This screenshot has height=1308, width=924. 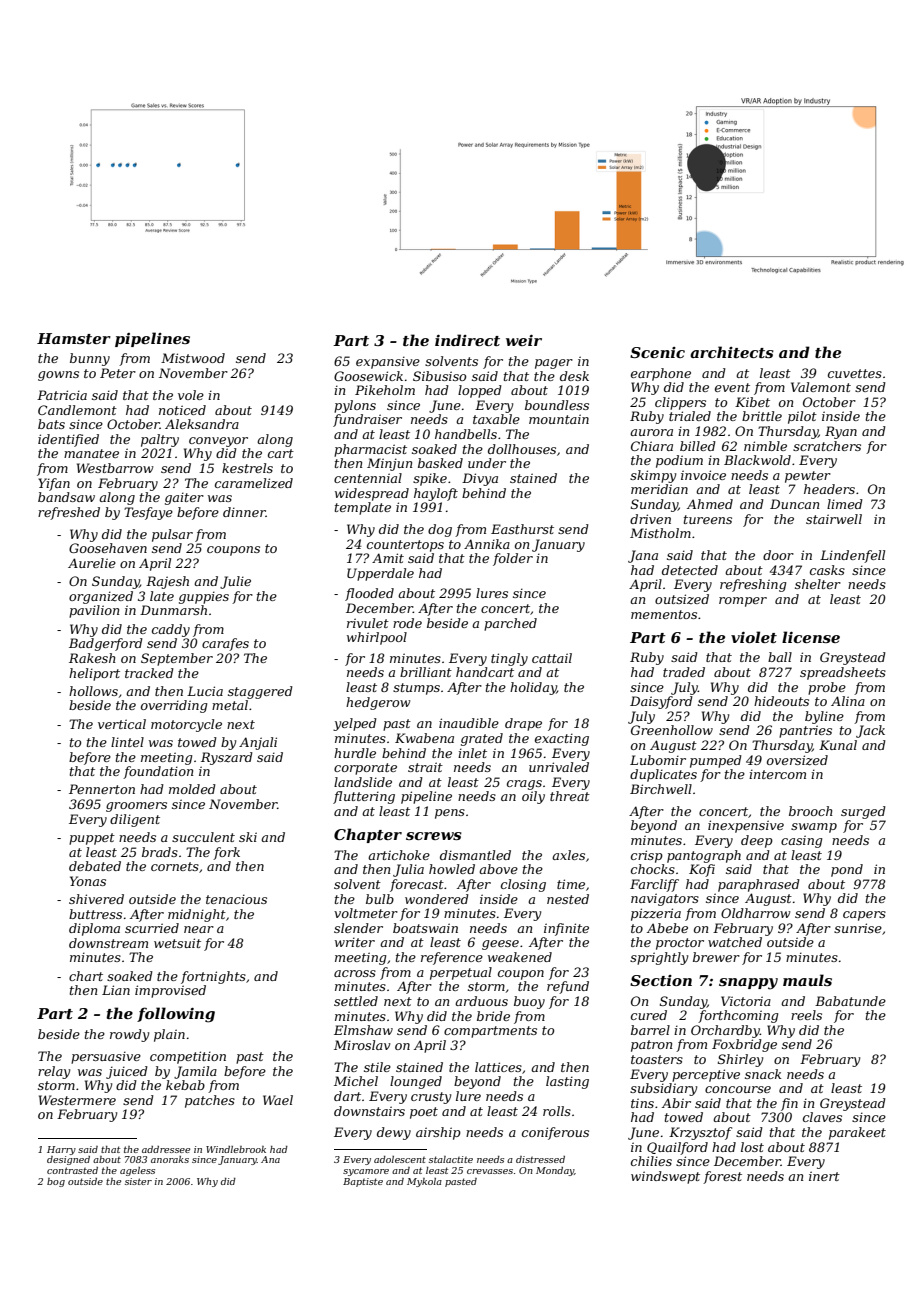 I want to click on Jack, so click(x=870, y=731).
